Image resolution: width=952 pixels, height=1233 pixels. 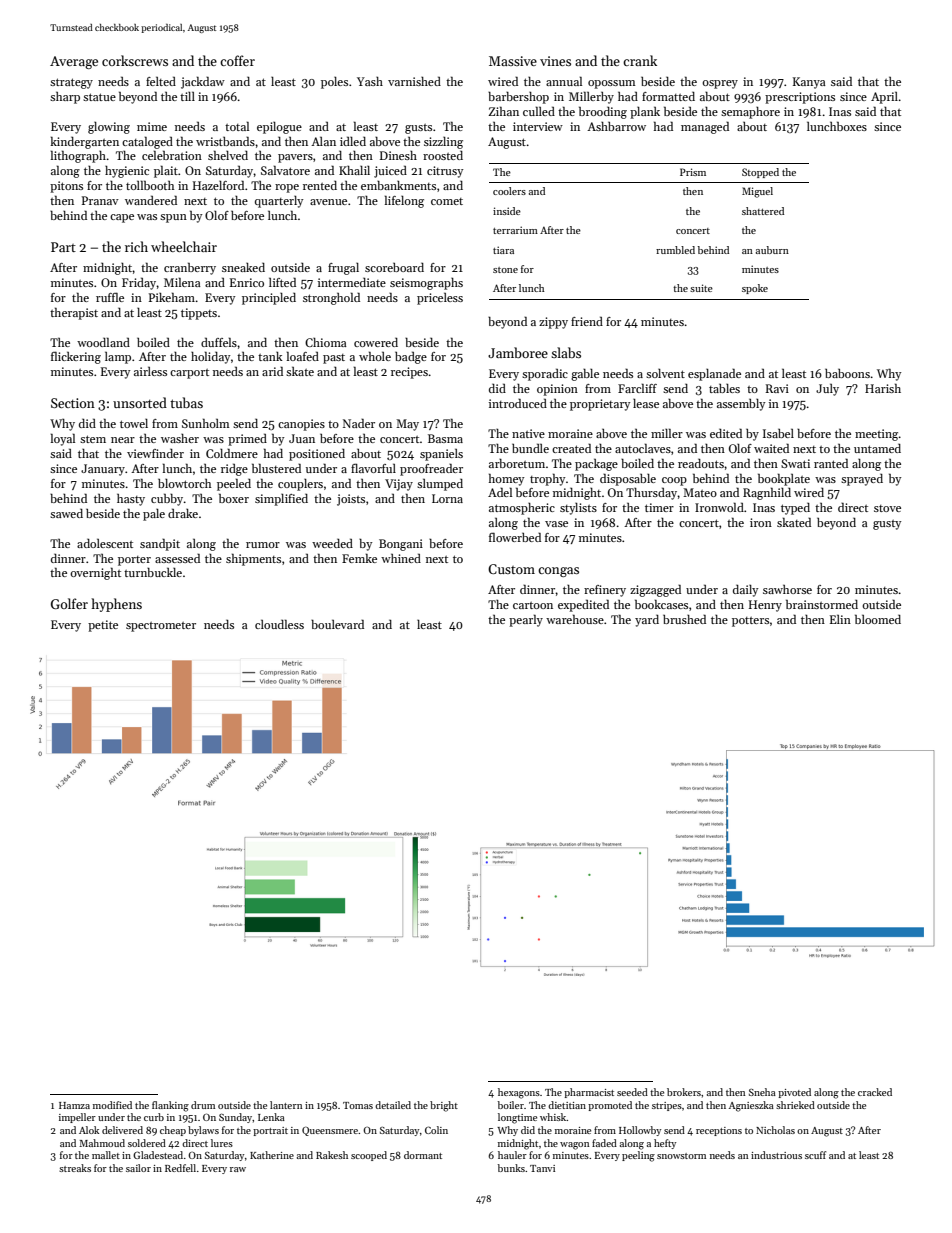 I want to click on streaks, so click(x=75, y=1168).
